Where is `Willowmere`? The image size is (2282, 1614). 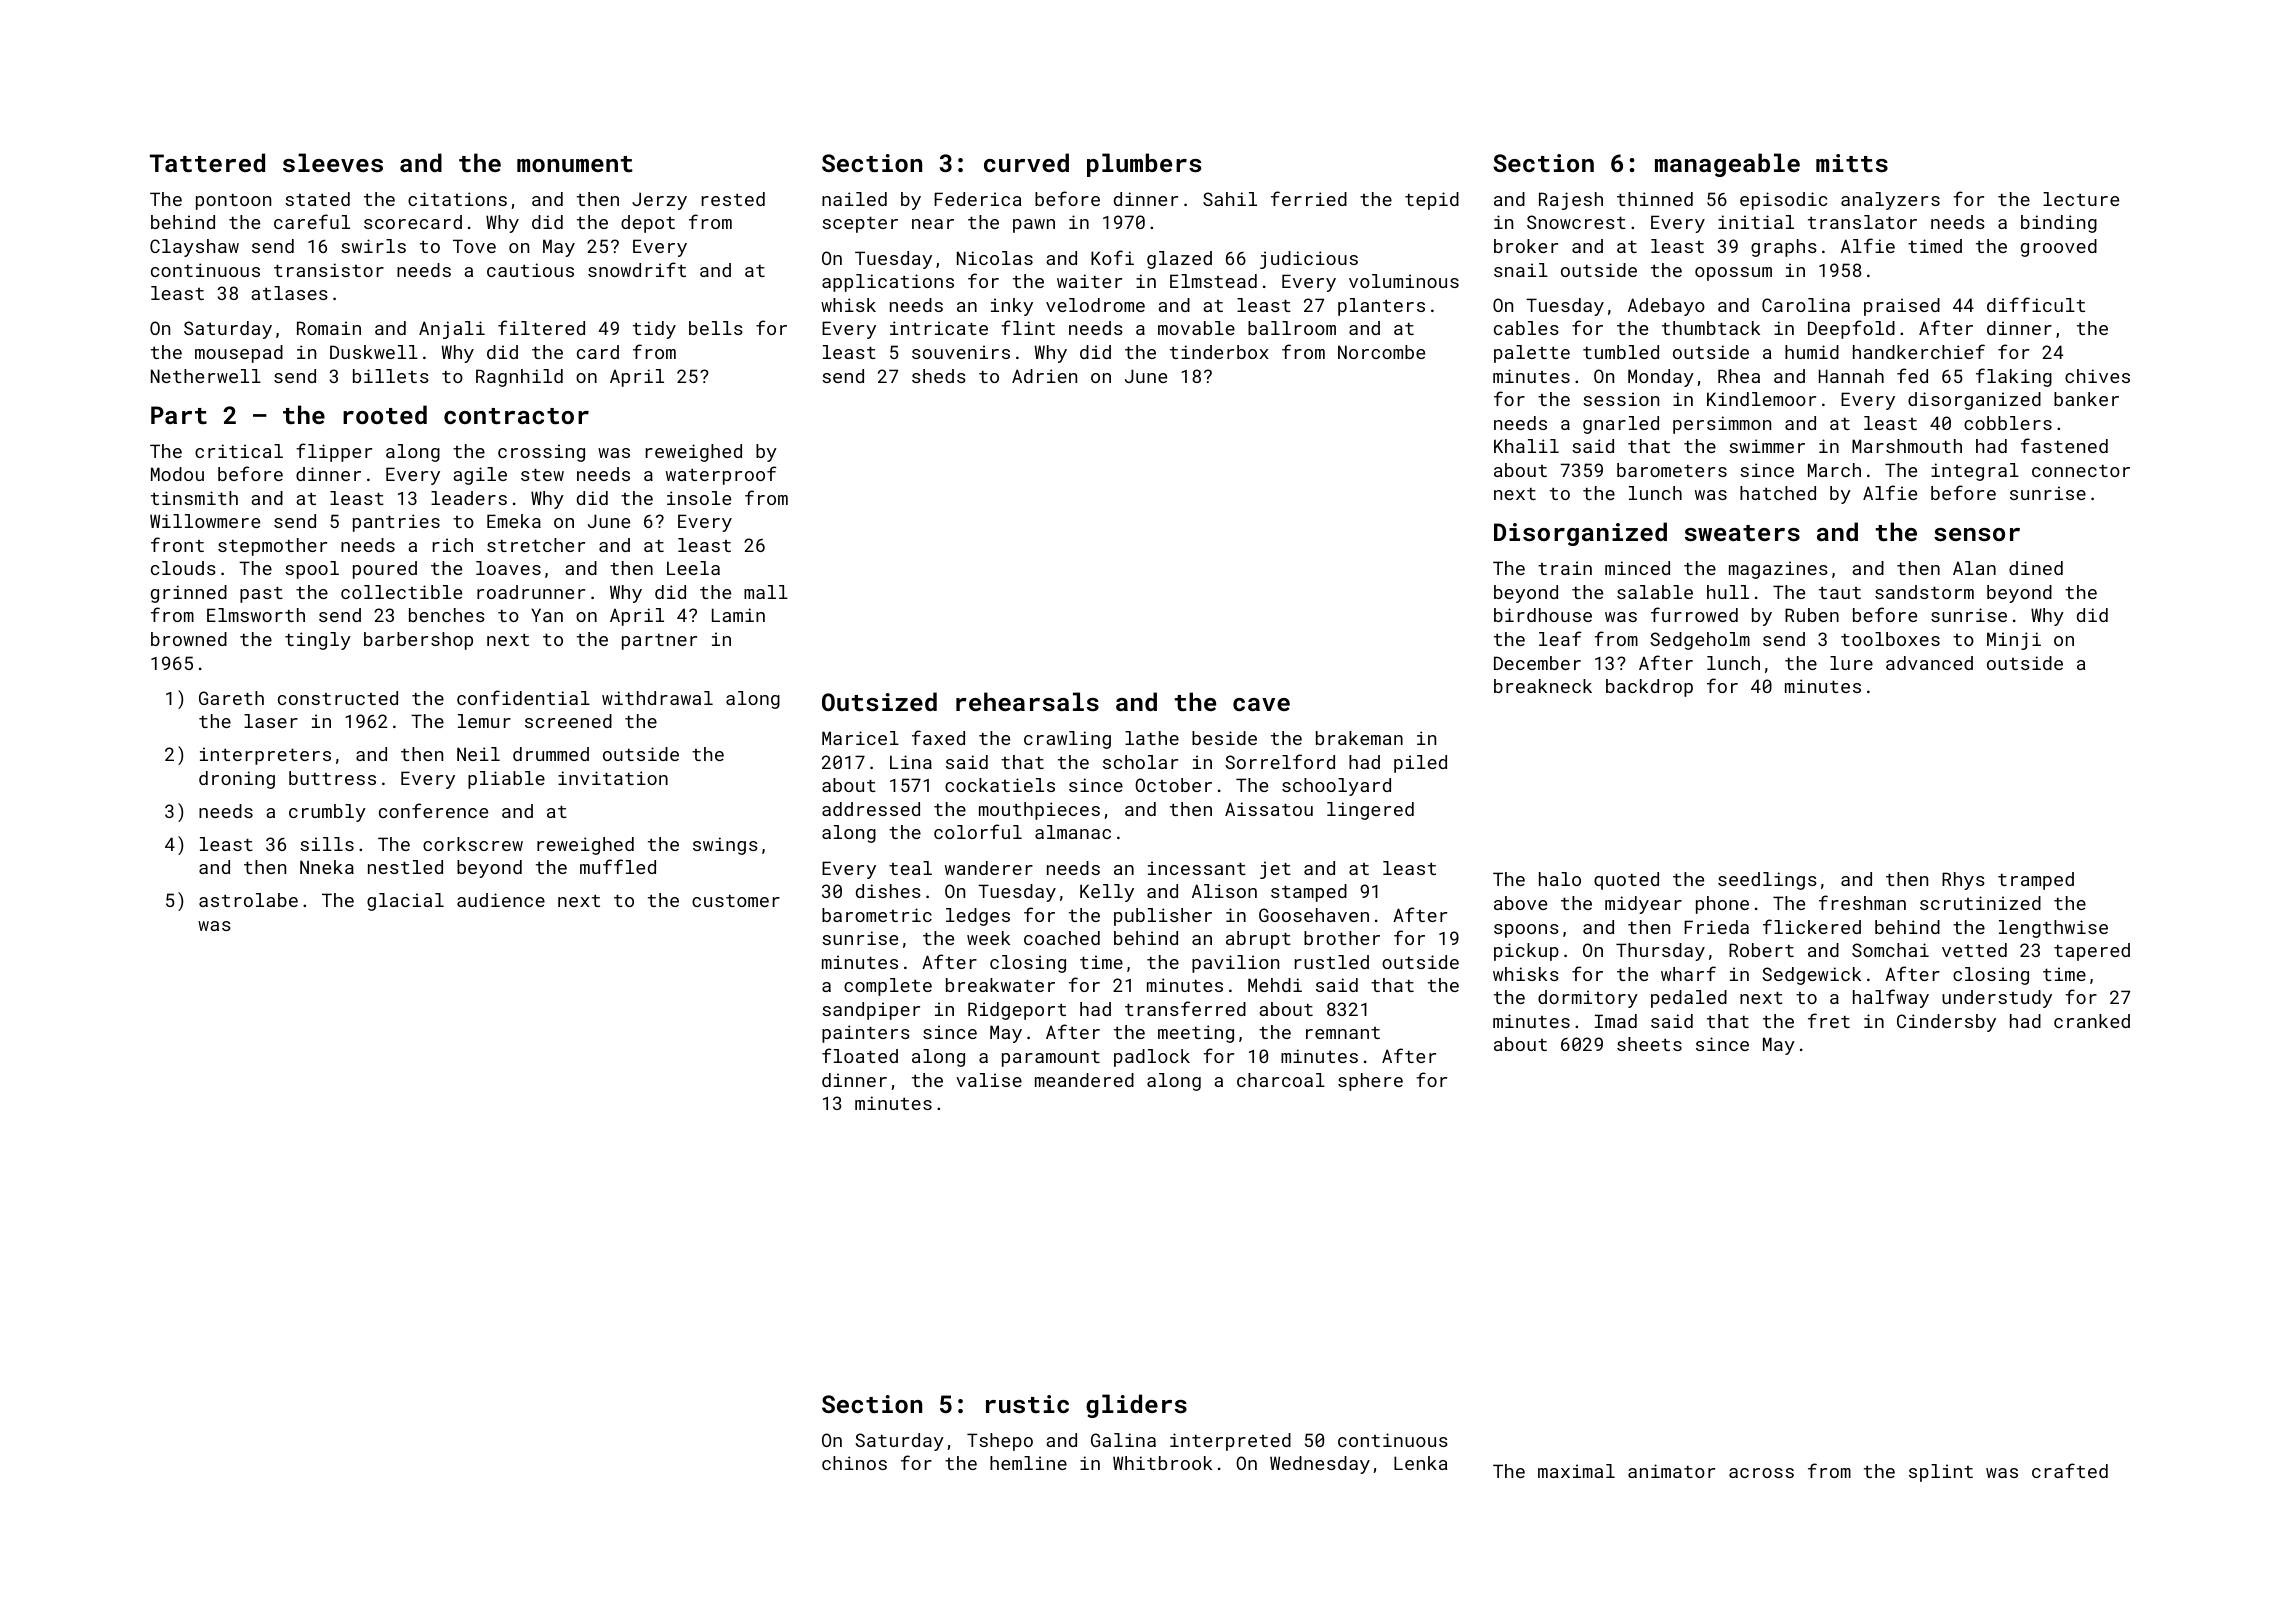 Willowmere is located at coordinates (205, 521).
